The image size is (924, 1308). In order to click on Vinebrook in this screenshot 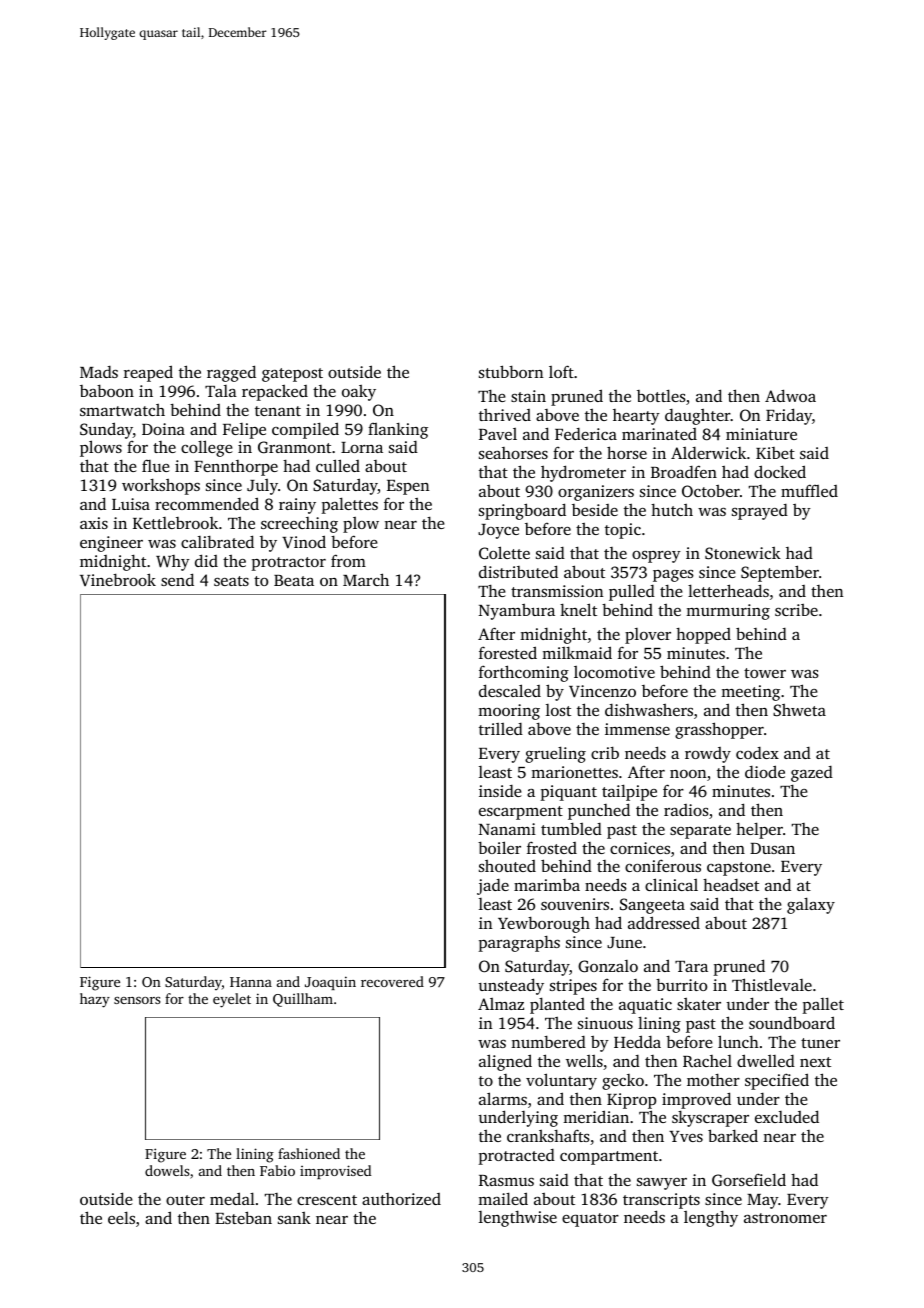, I will do `click(118, 579)`.
